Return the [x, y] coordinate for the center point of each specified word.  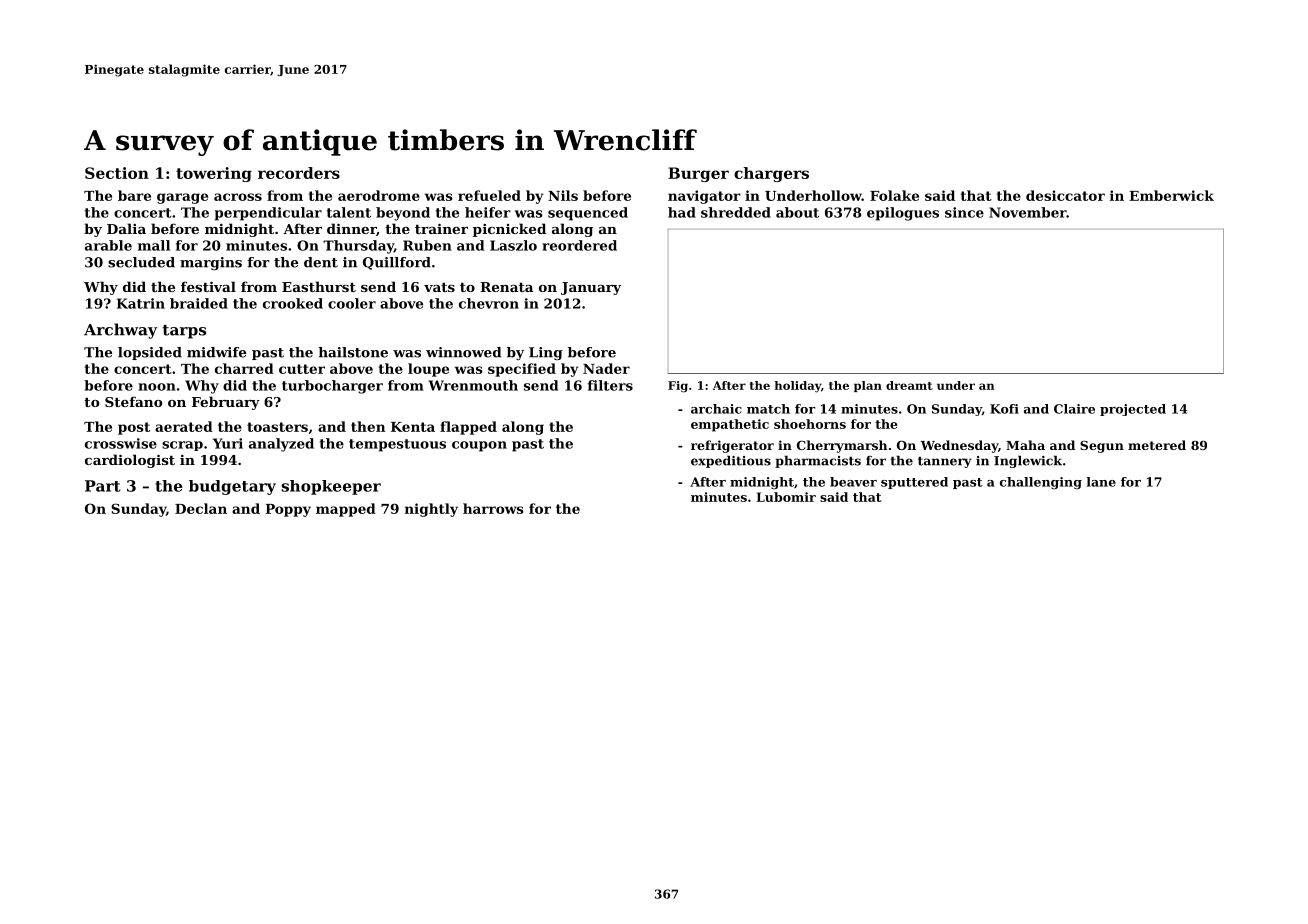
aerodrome [379, 195]
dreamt [909, 385]
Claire [1074, 409]
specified [522, 370]
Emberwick [1171, 195]
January [591, 288]
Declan [201, 508]
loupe [428, 370]
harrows [493, 508]
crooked [293, 303]
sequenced [588, 214]
